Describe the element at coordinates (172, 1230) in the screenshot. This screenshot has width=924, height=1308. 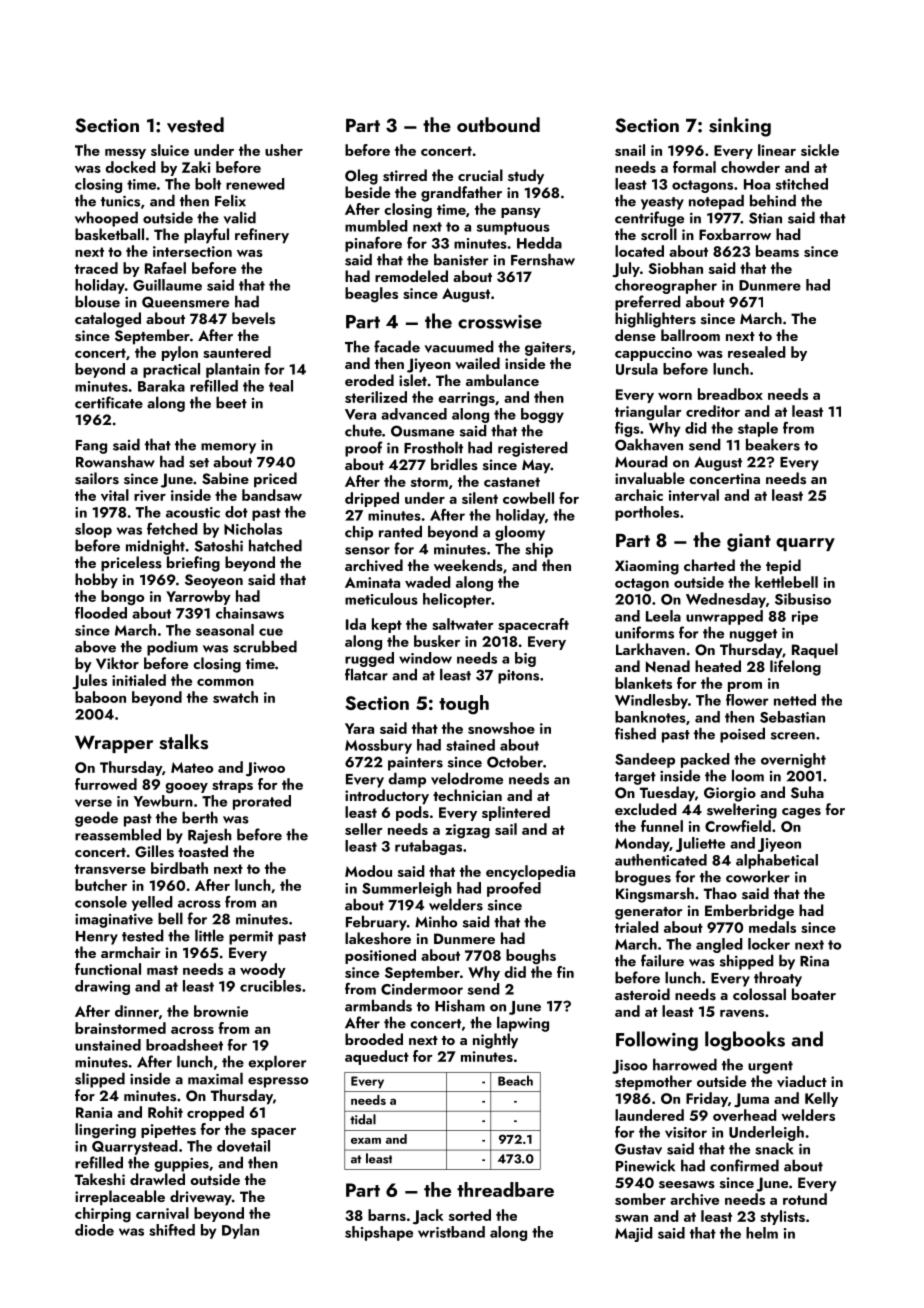
I see `shifted` at that location.
